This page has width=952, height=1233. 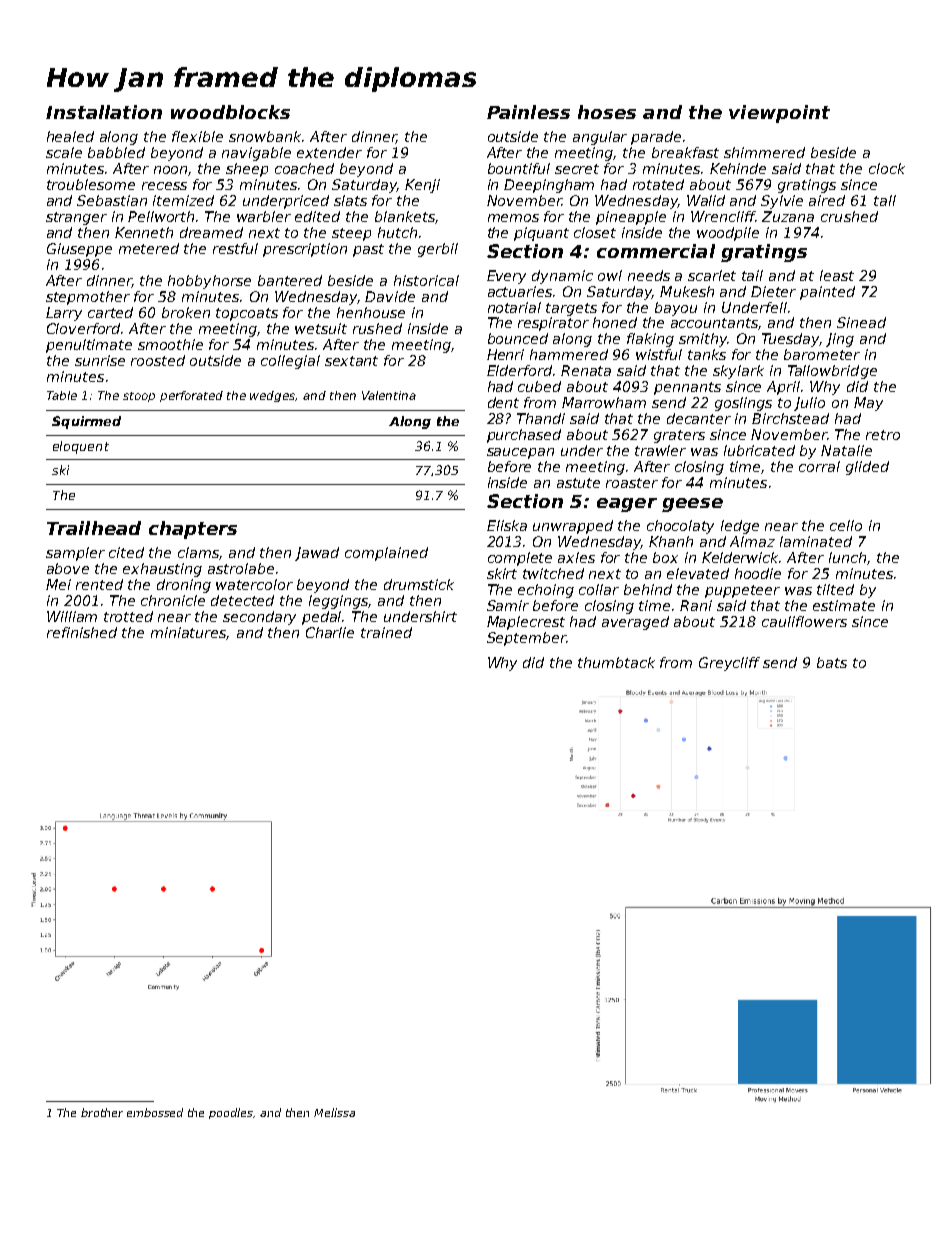 I want to click on poodles, so click(x=231, y=1113).
